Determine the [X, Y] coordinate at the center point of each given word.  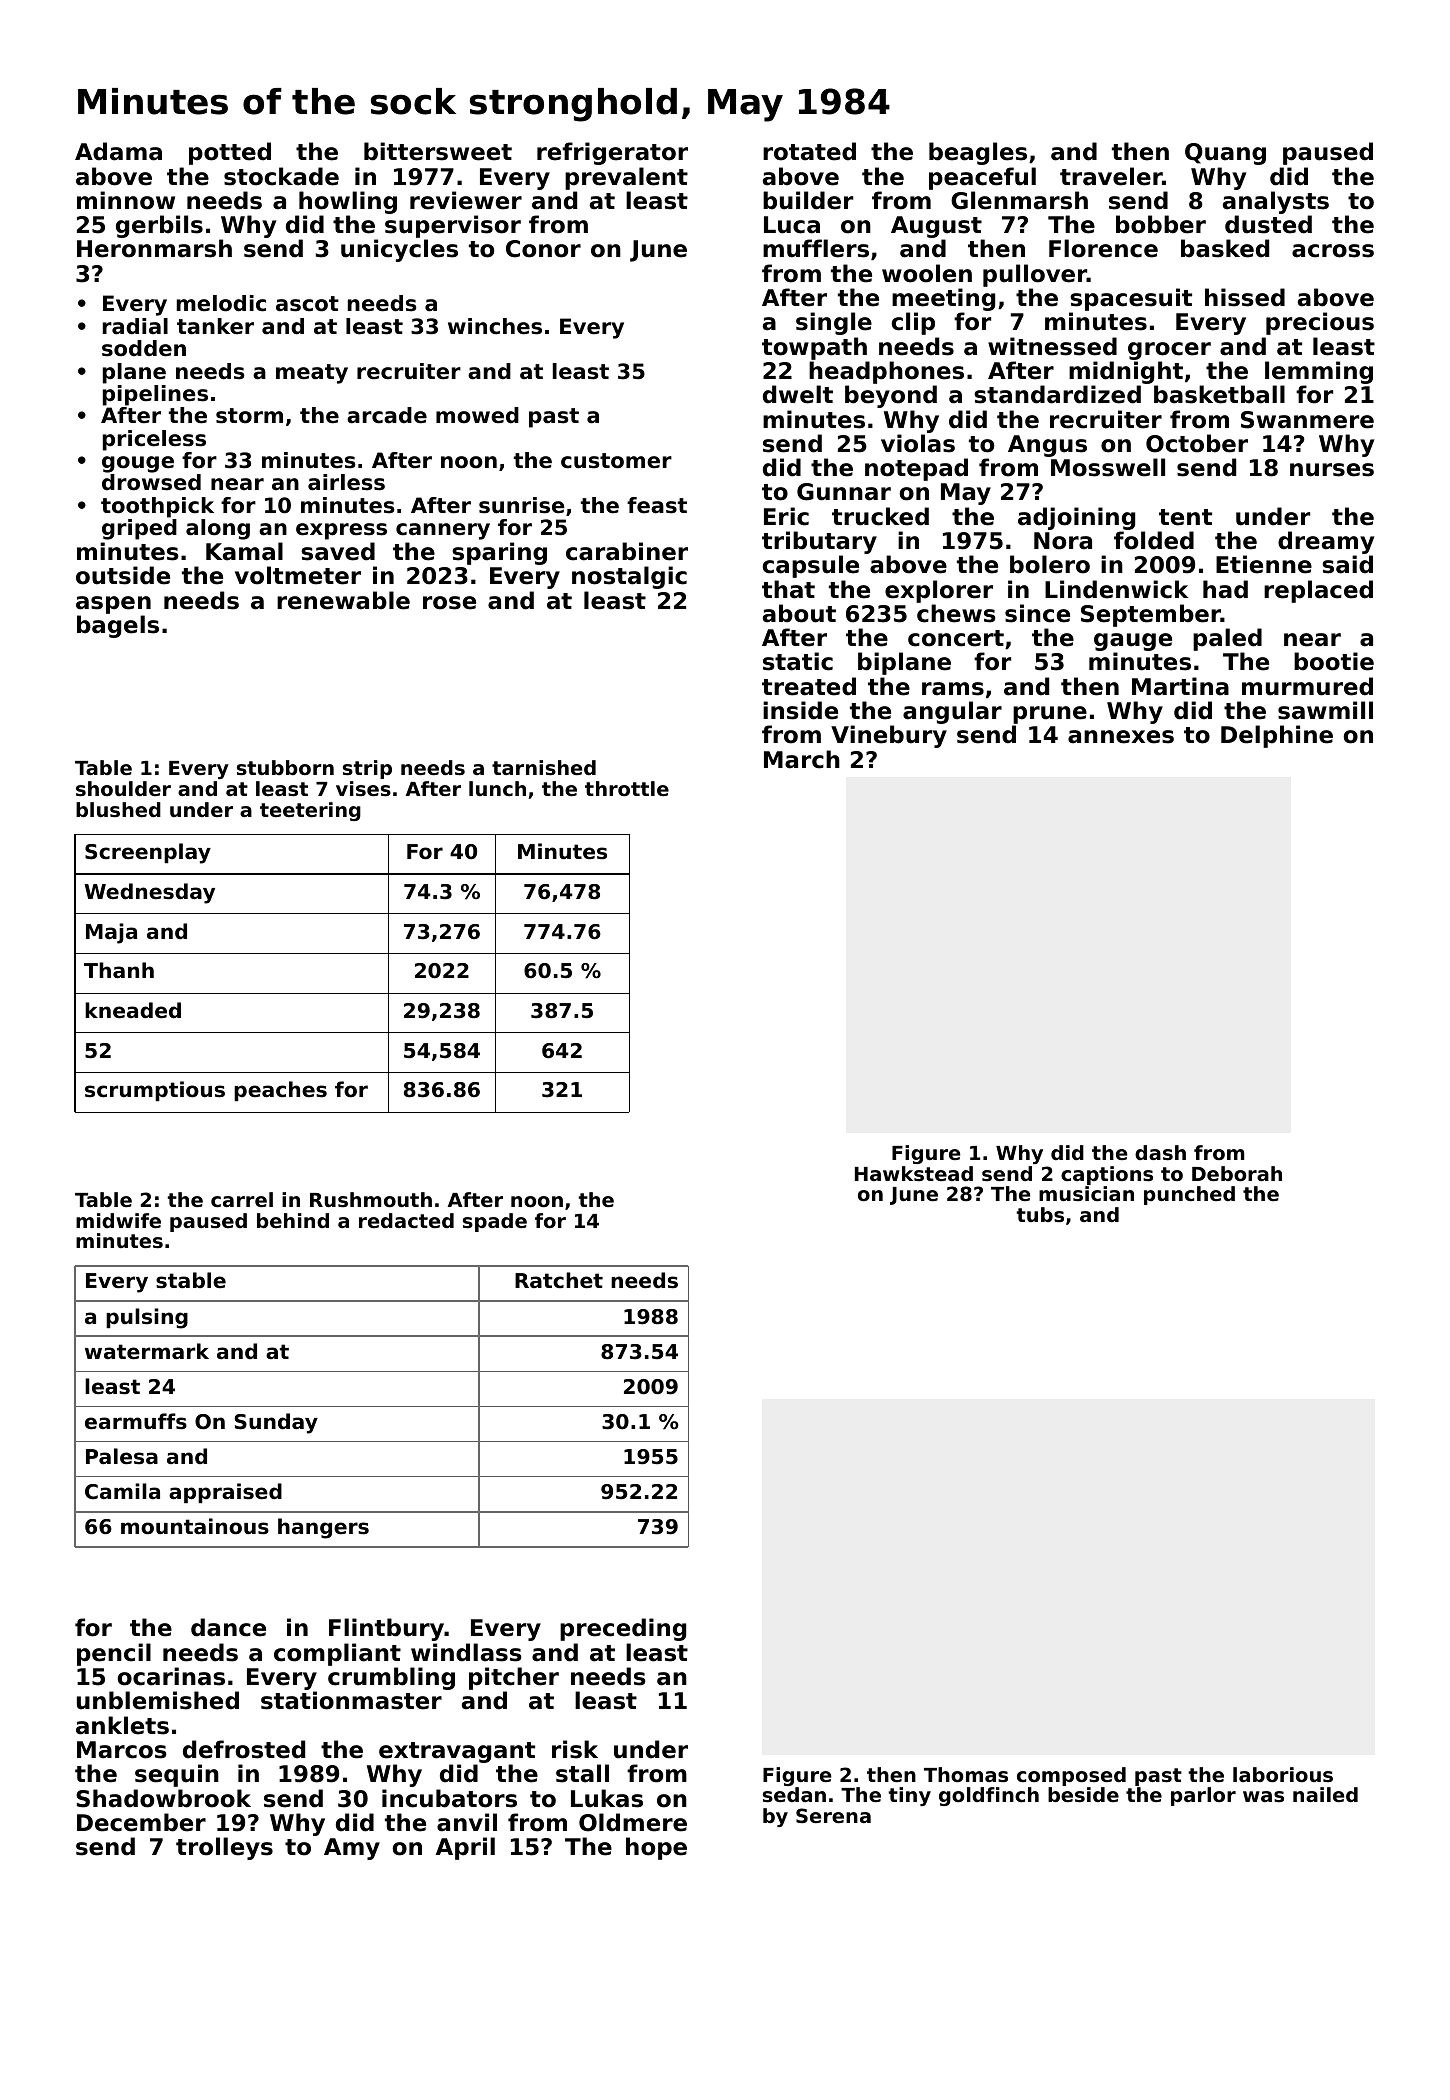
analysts [1276, 202]
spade [495, 1222]
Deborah [1237, 1173]
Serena [833, 1815]
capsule [811, 566]
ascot [307, 304]
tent [1185, 517]
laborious [1283, 1774]
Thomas [966, 1775]
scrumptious [155, 1091]
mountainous [195, 1526]
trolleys [224, 1848]
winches [495, 326]
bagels [118, 626]
